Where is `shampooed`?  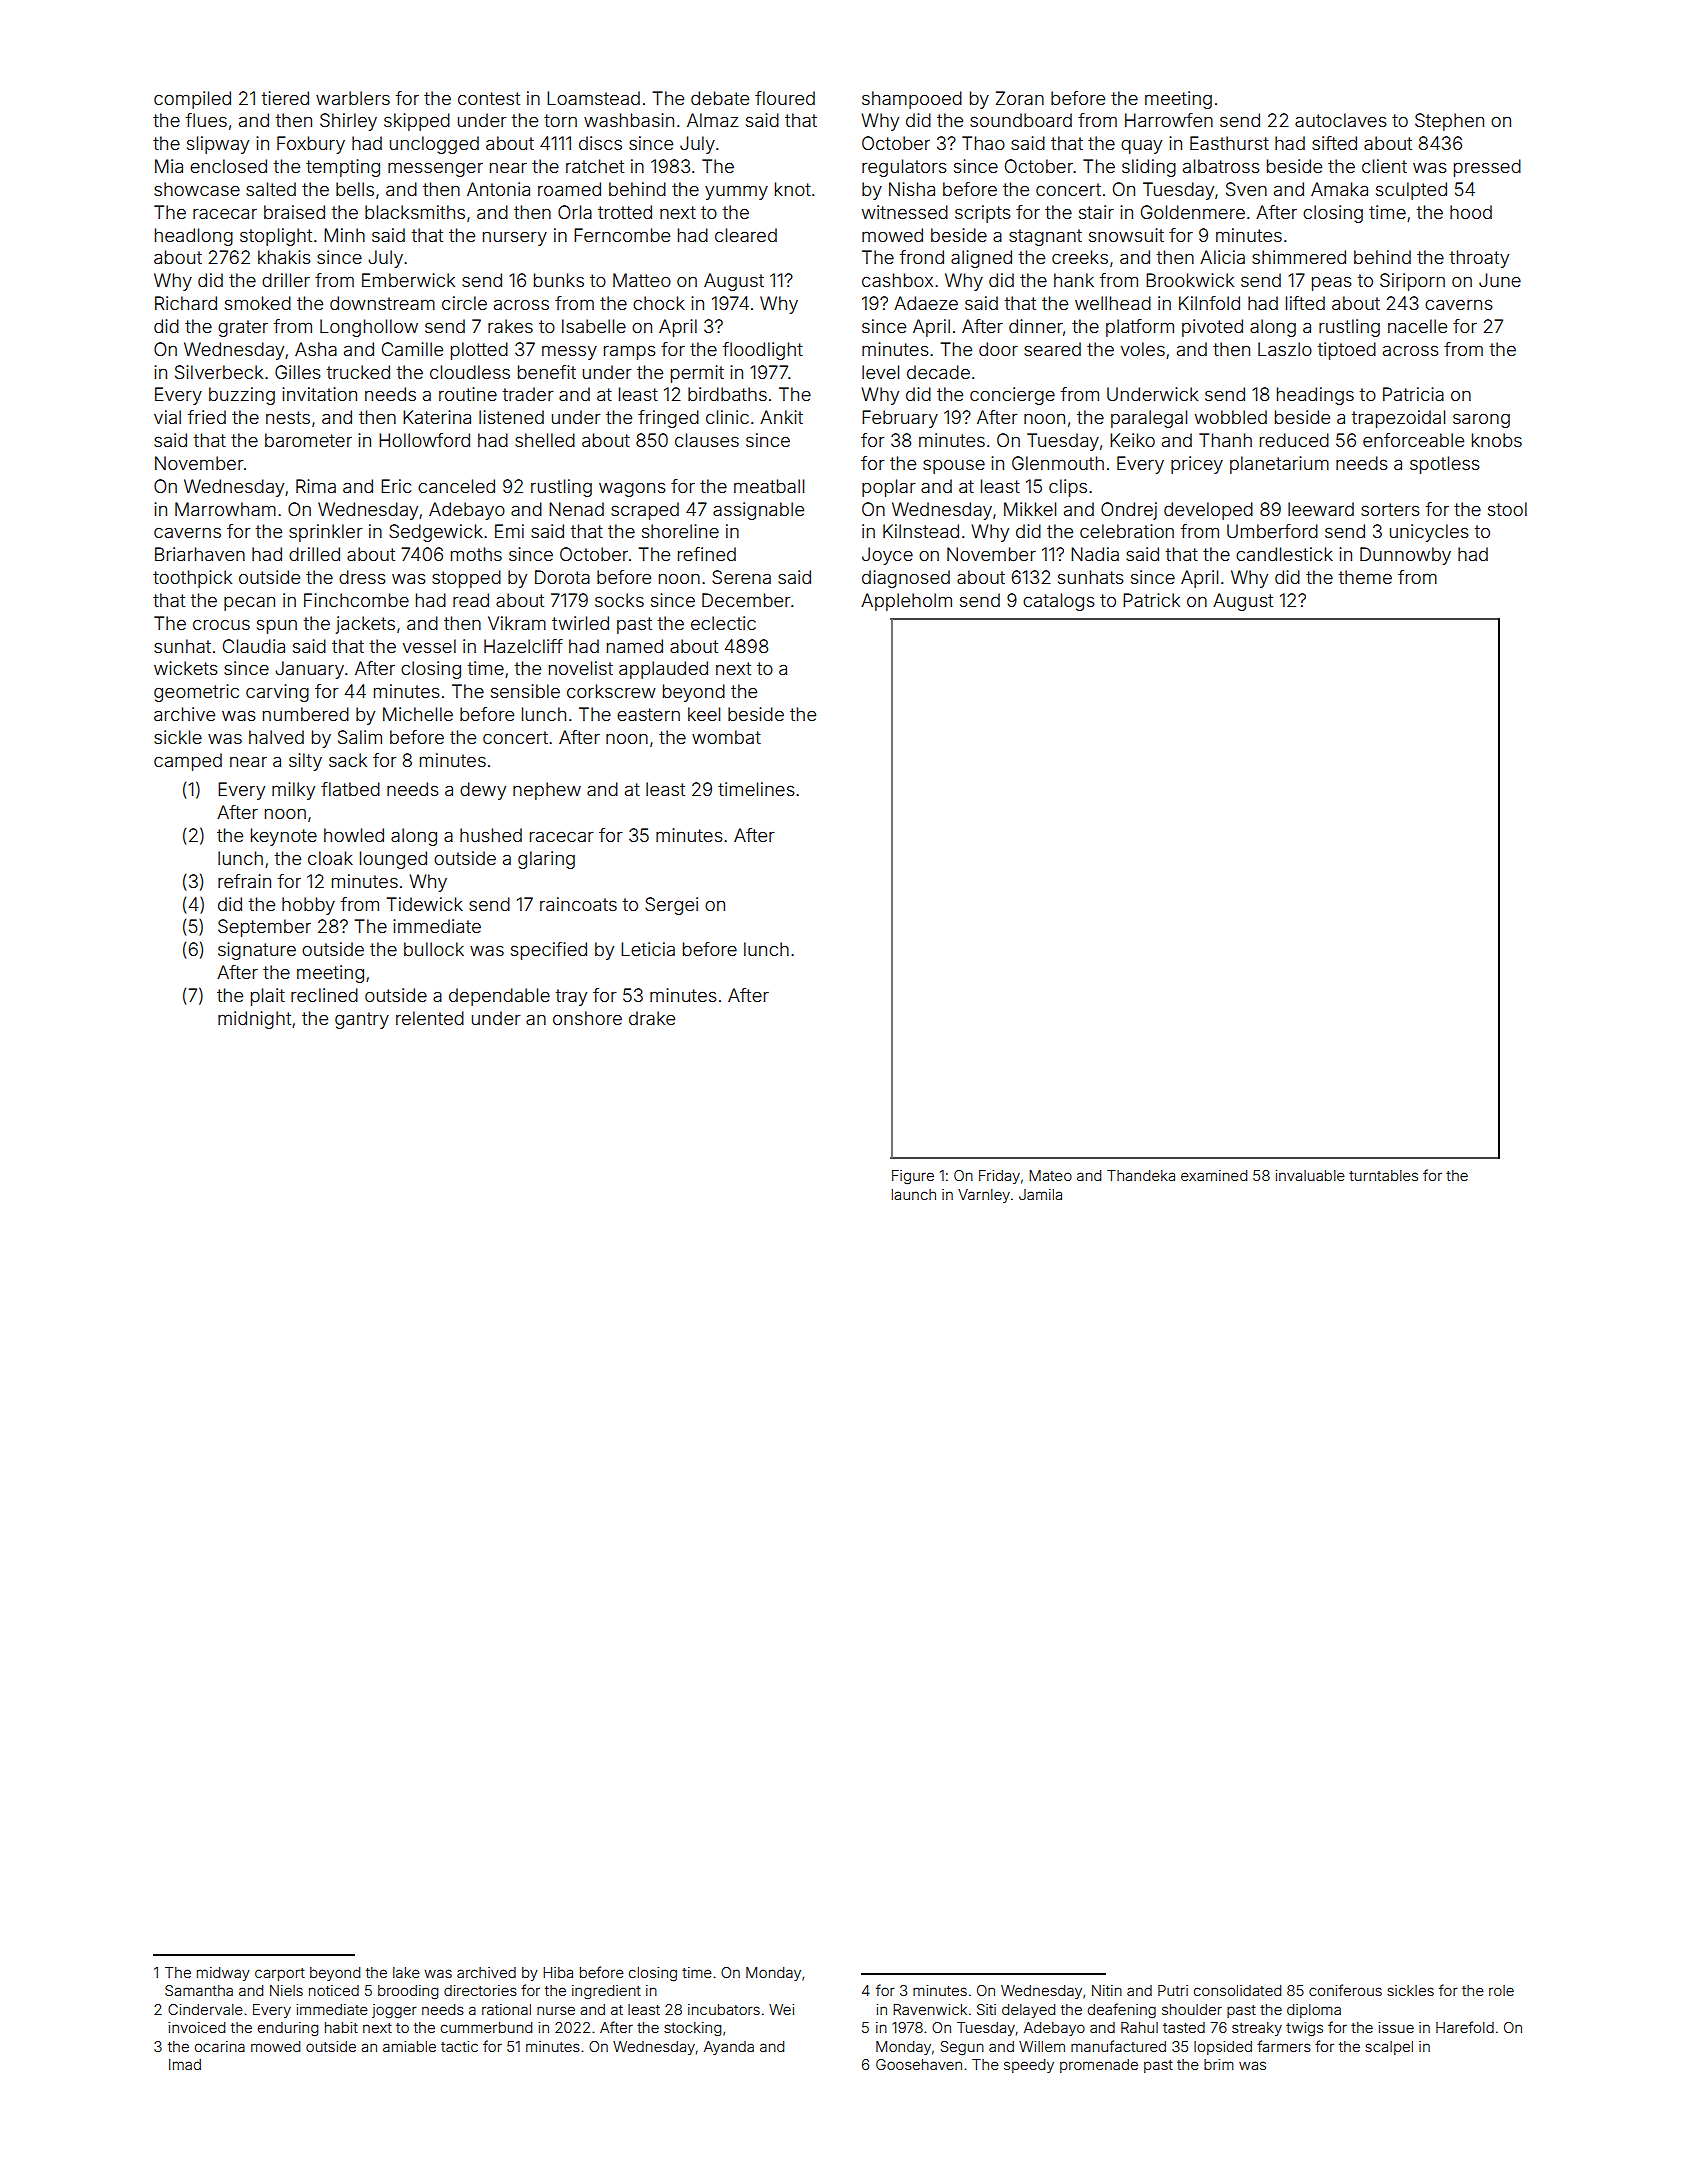 shampooed is located at coordinates (912, 100).
